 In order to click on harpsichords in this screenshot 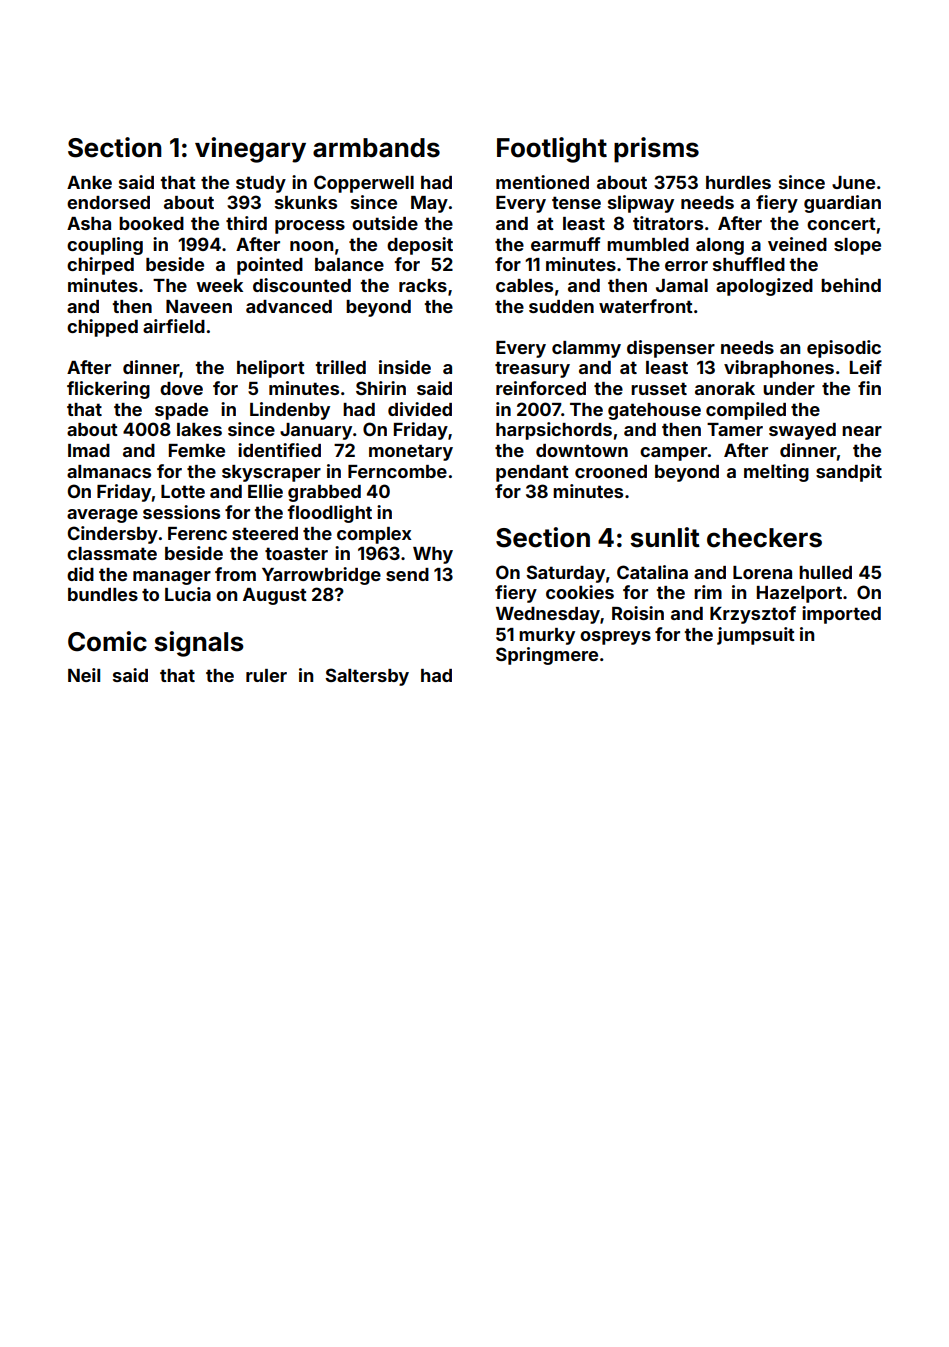, I will do `click(554, 431)`.
